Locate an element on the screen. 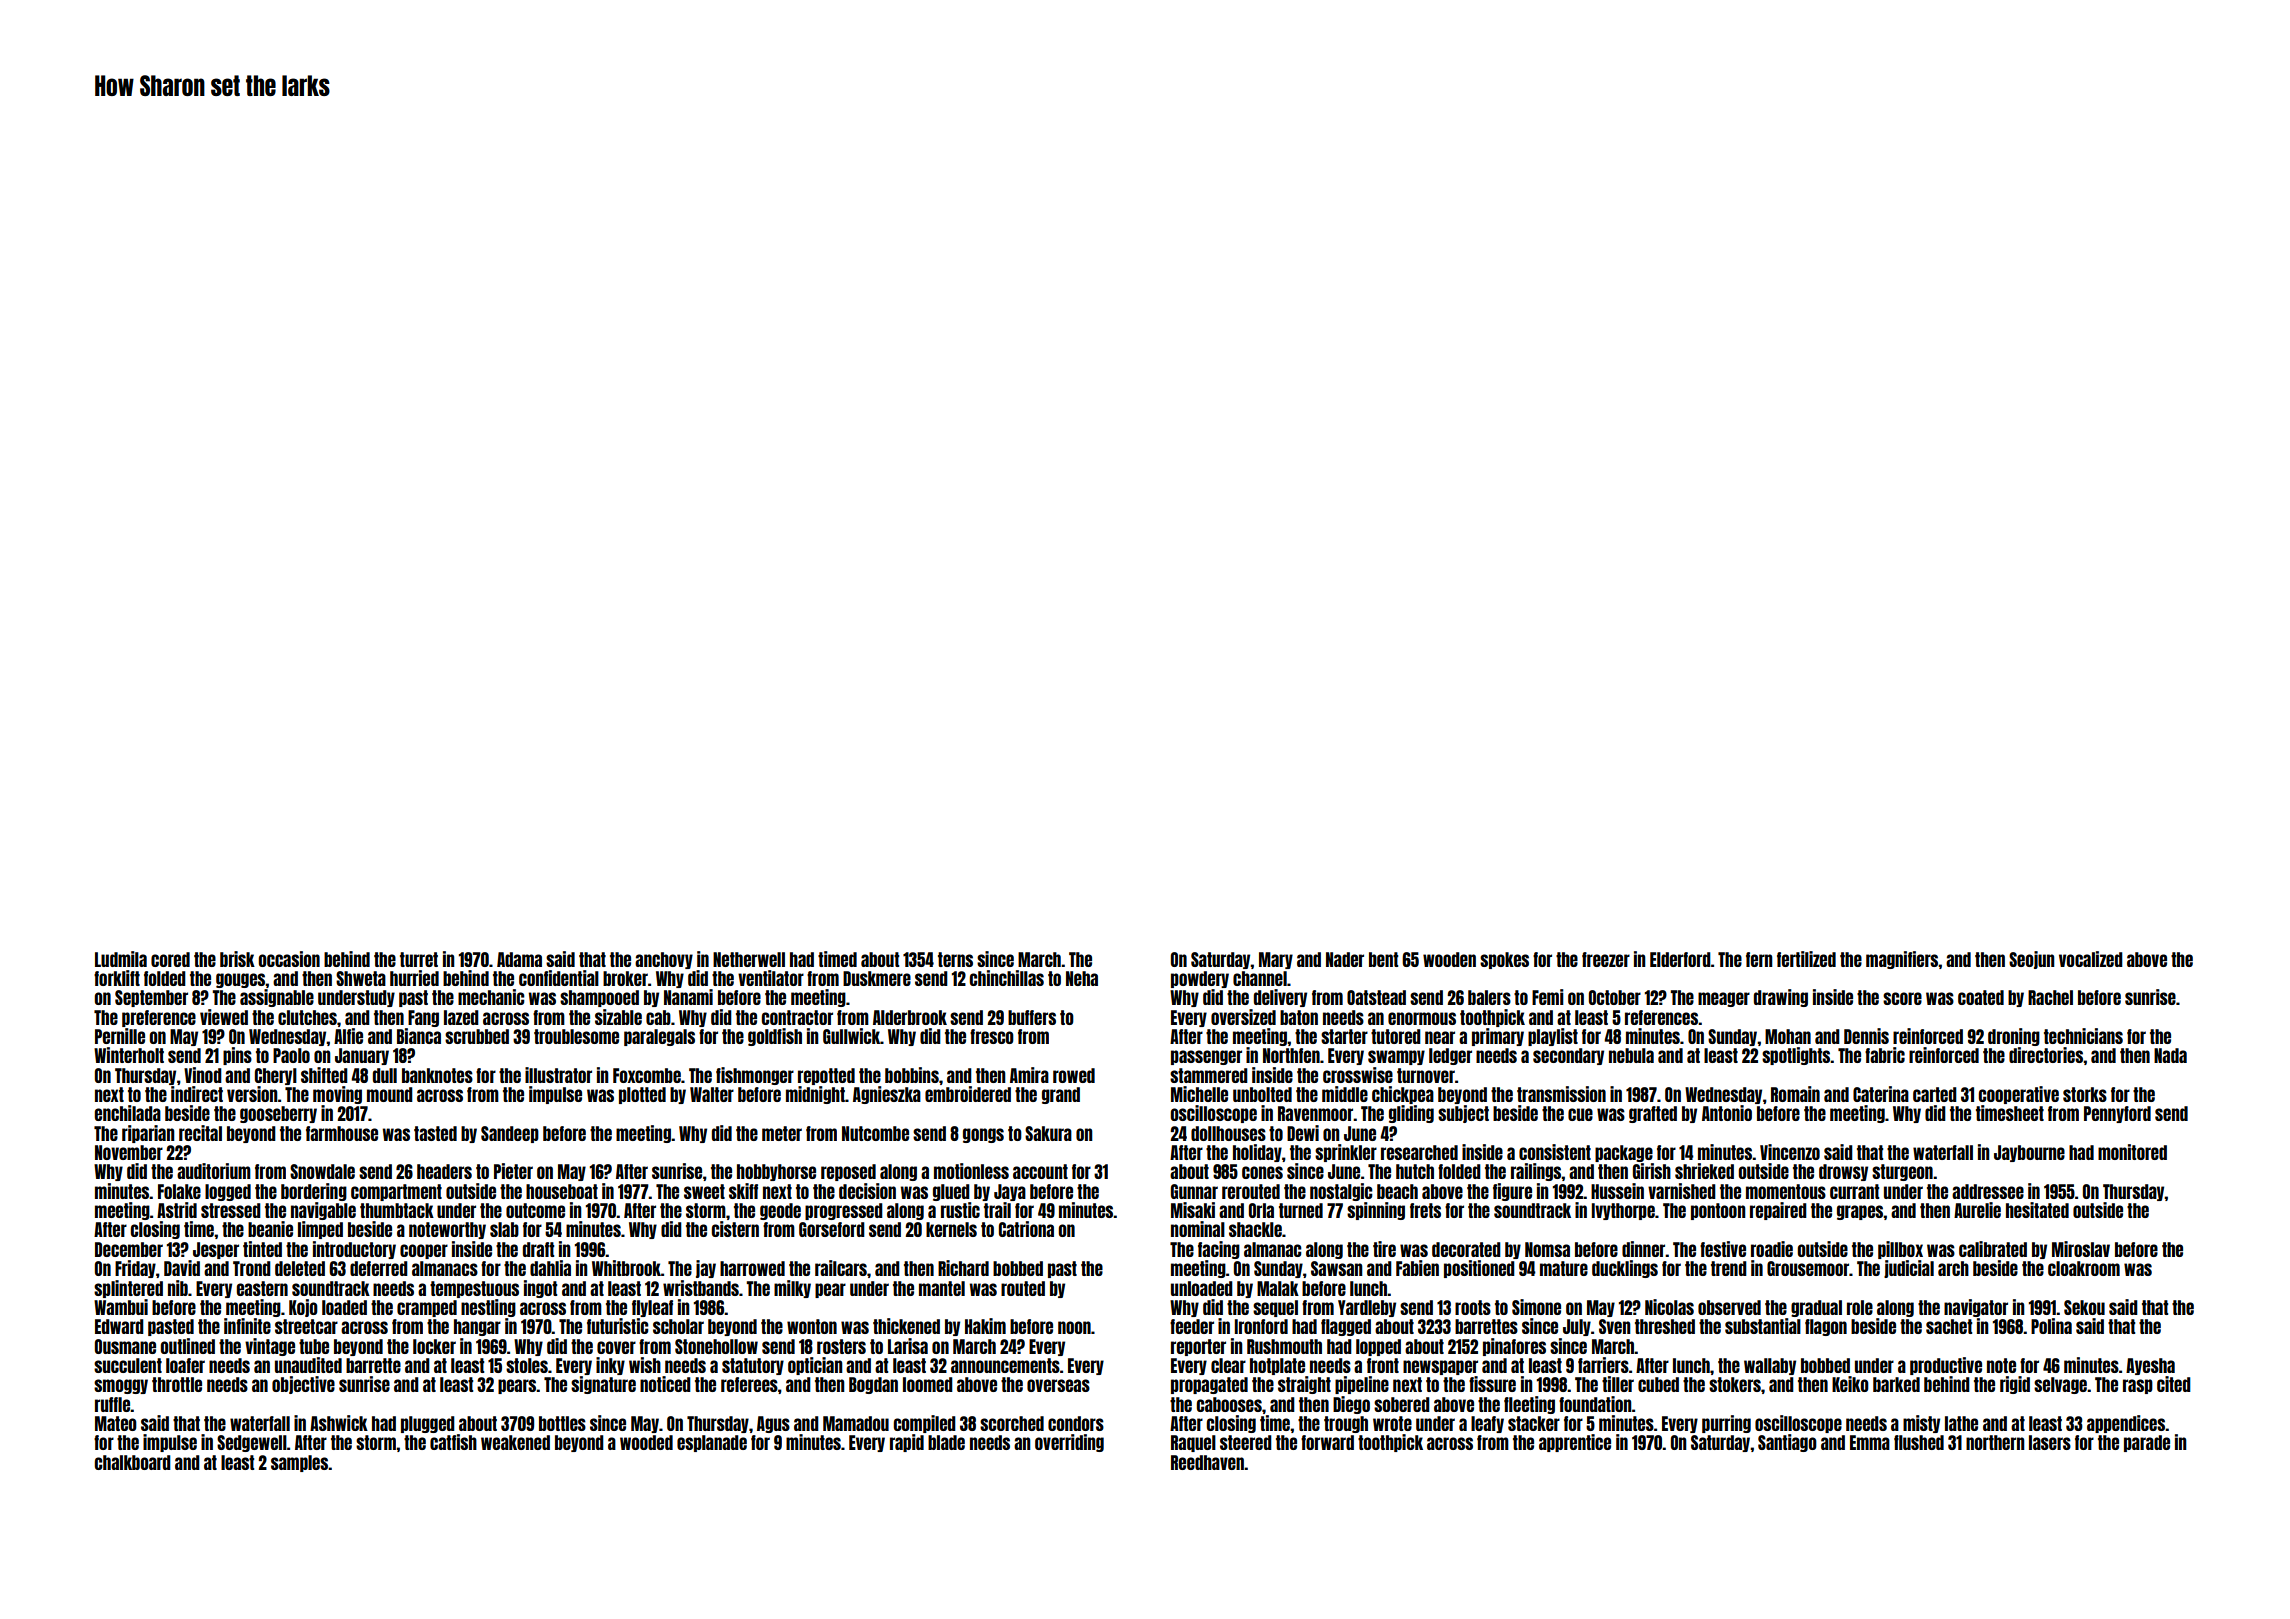  assignable is located at coordinates (277, 998).
